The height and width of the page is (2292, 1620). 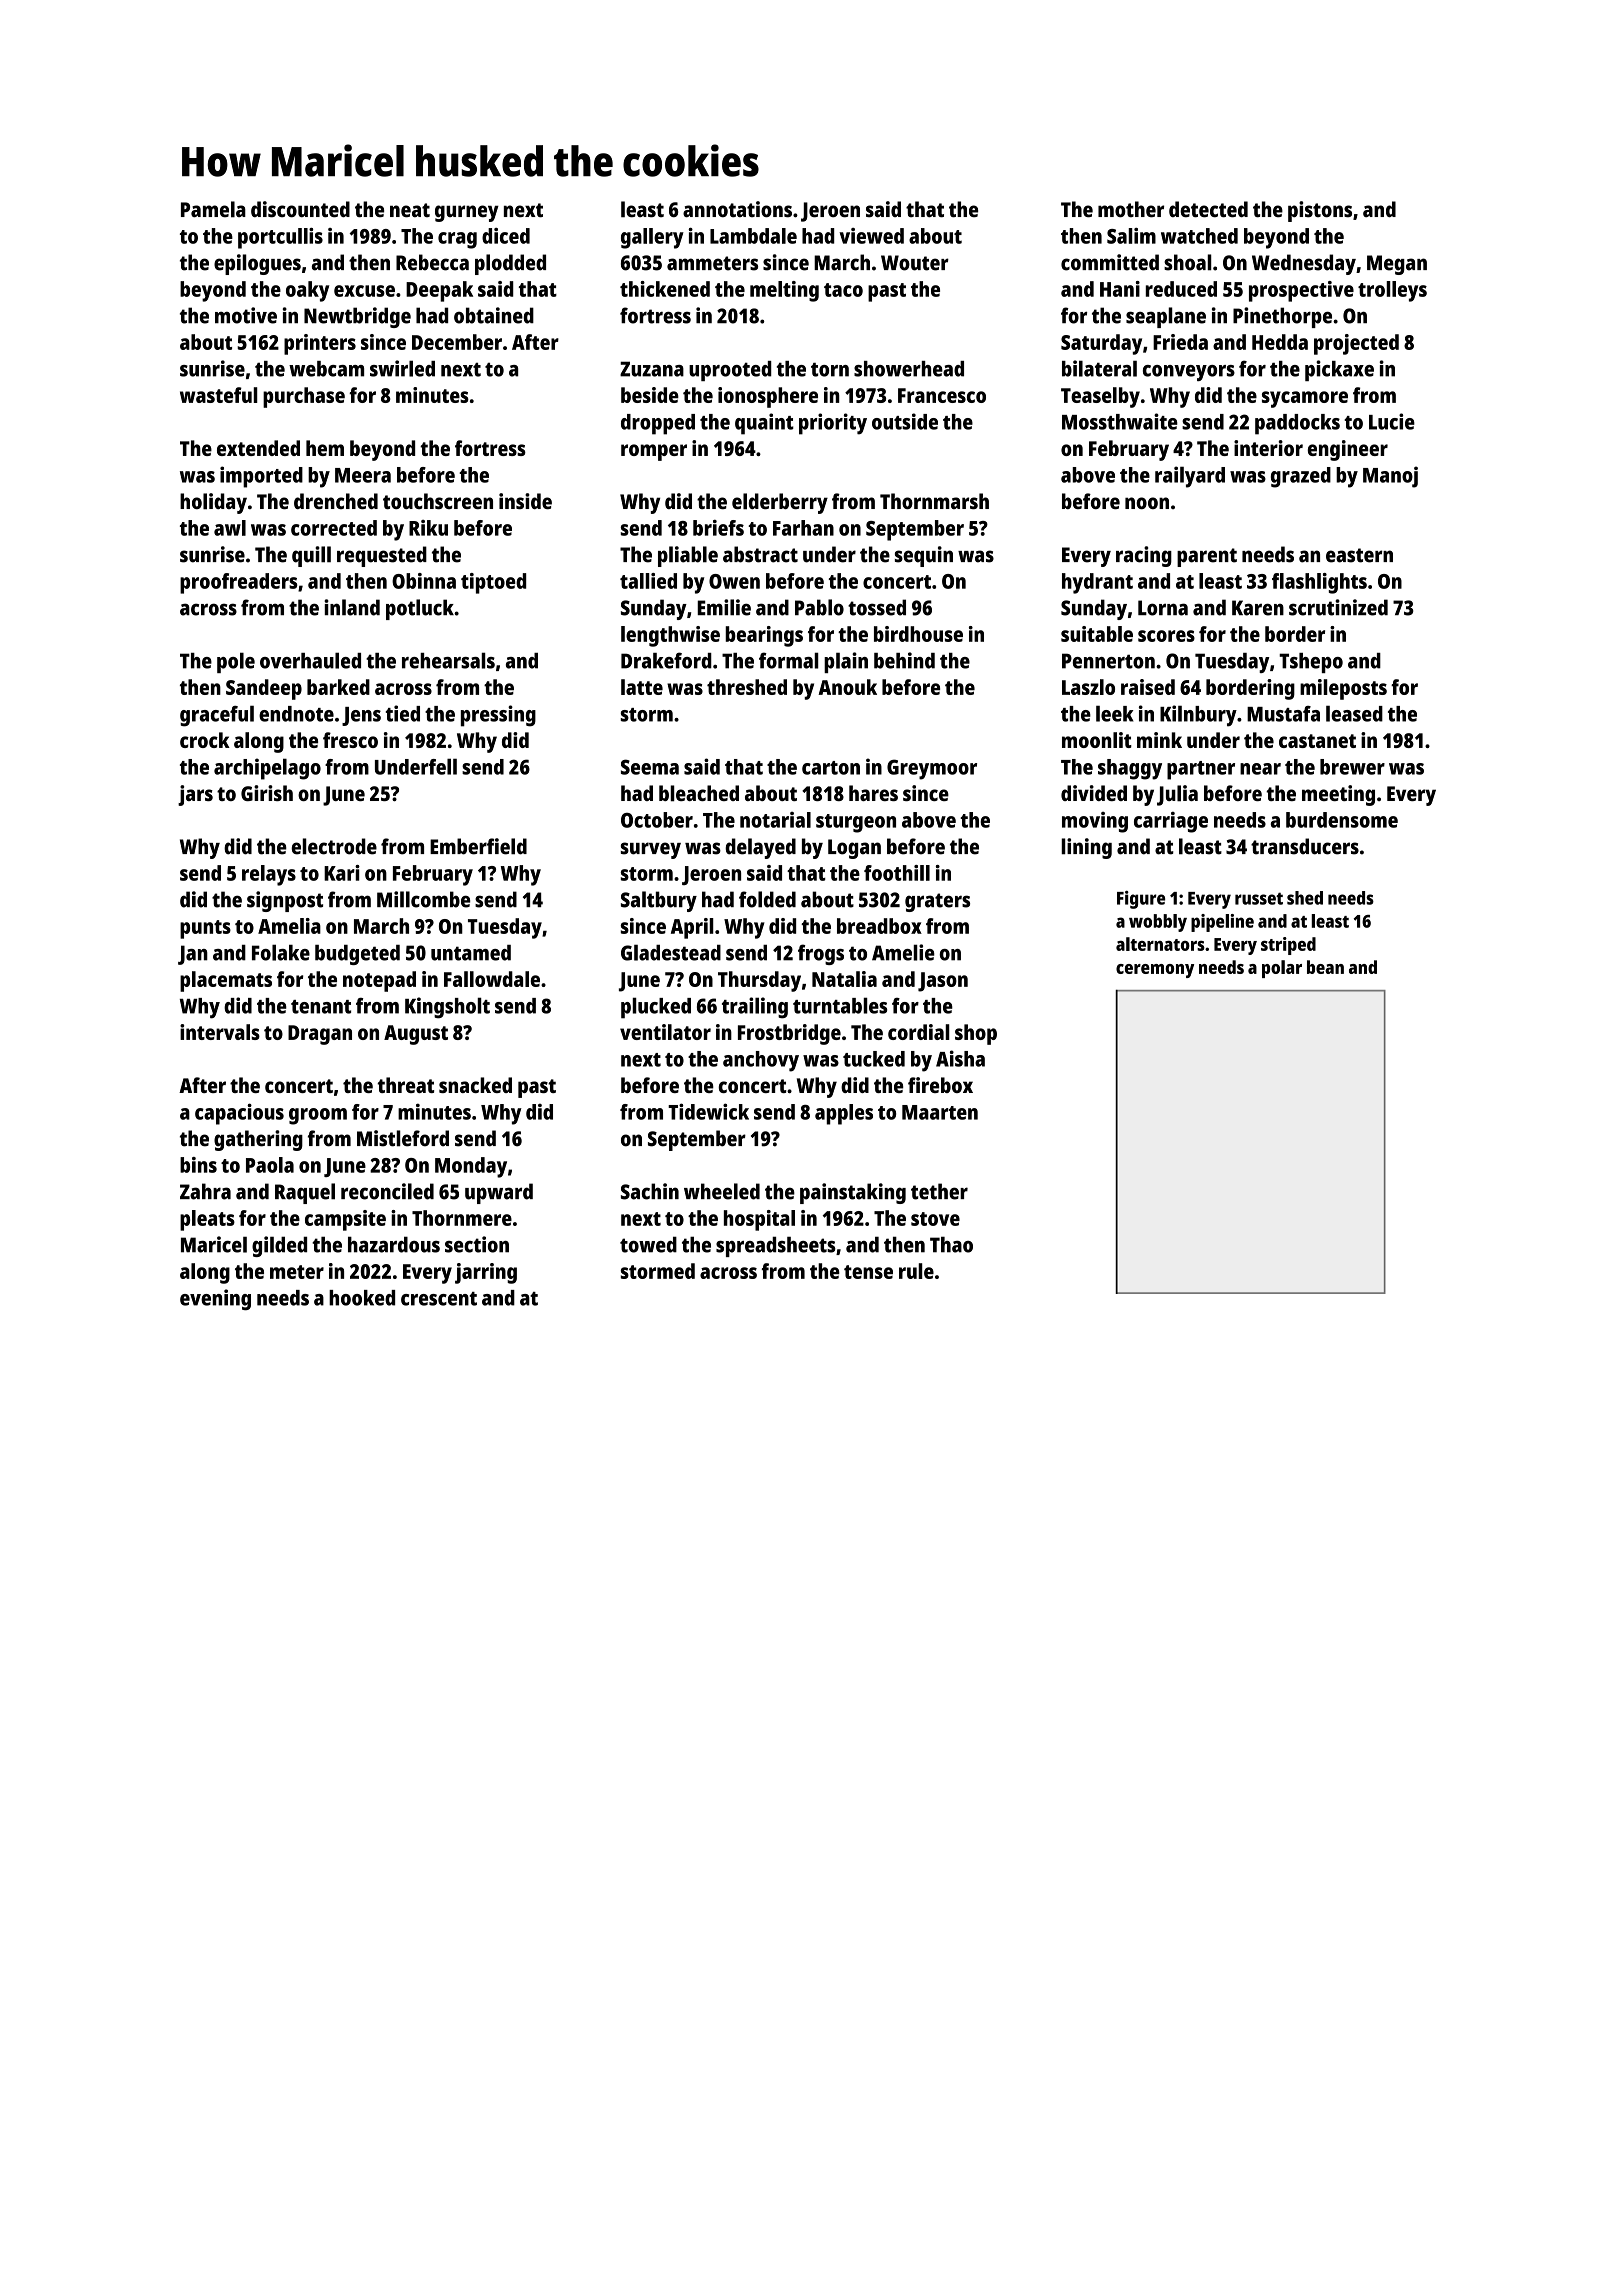 I want to click on annotations, so click(x=737, y=209).
